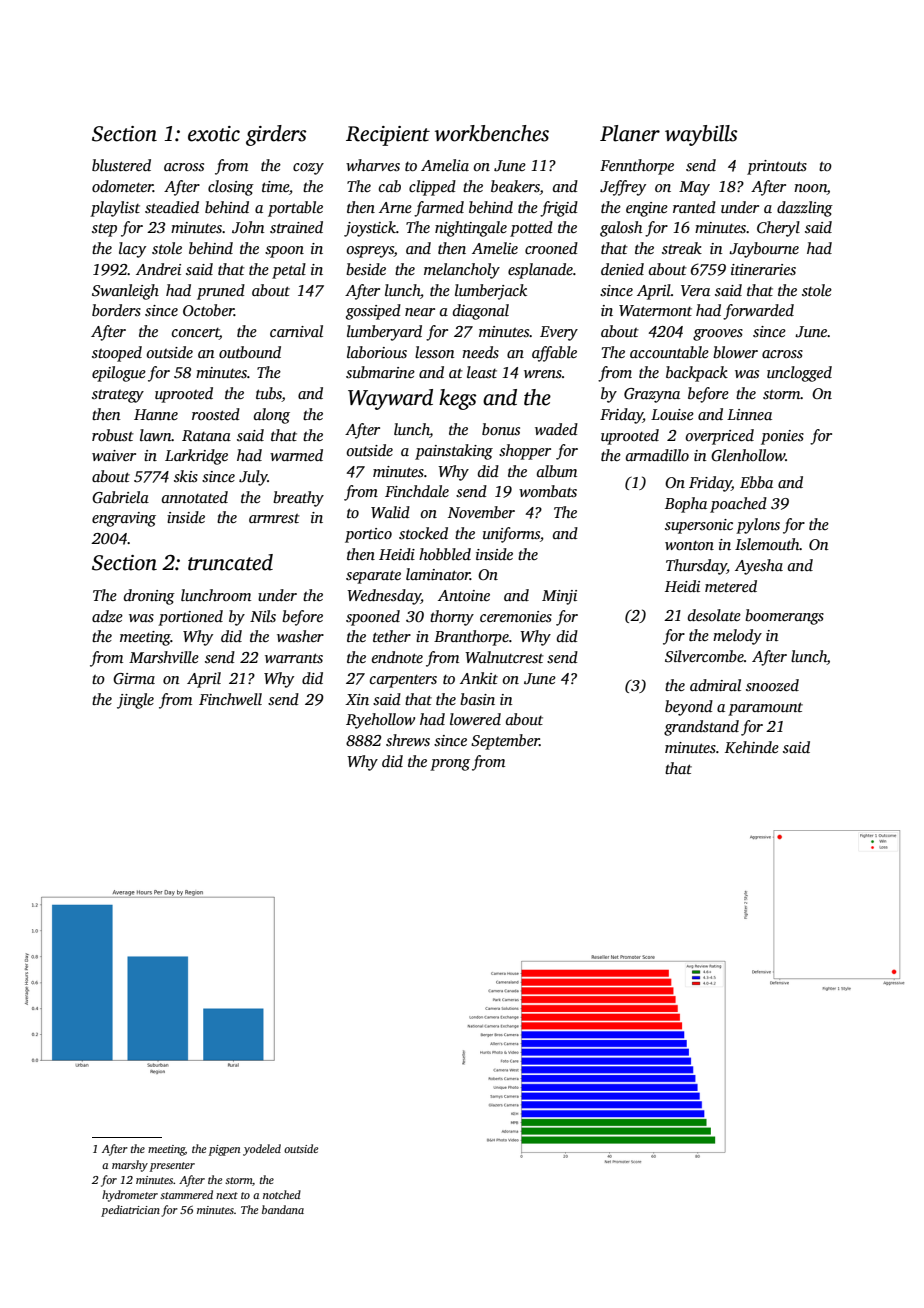 This document has width=924, height=1308. I want to click on Finchwell, so click(230, 699).
